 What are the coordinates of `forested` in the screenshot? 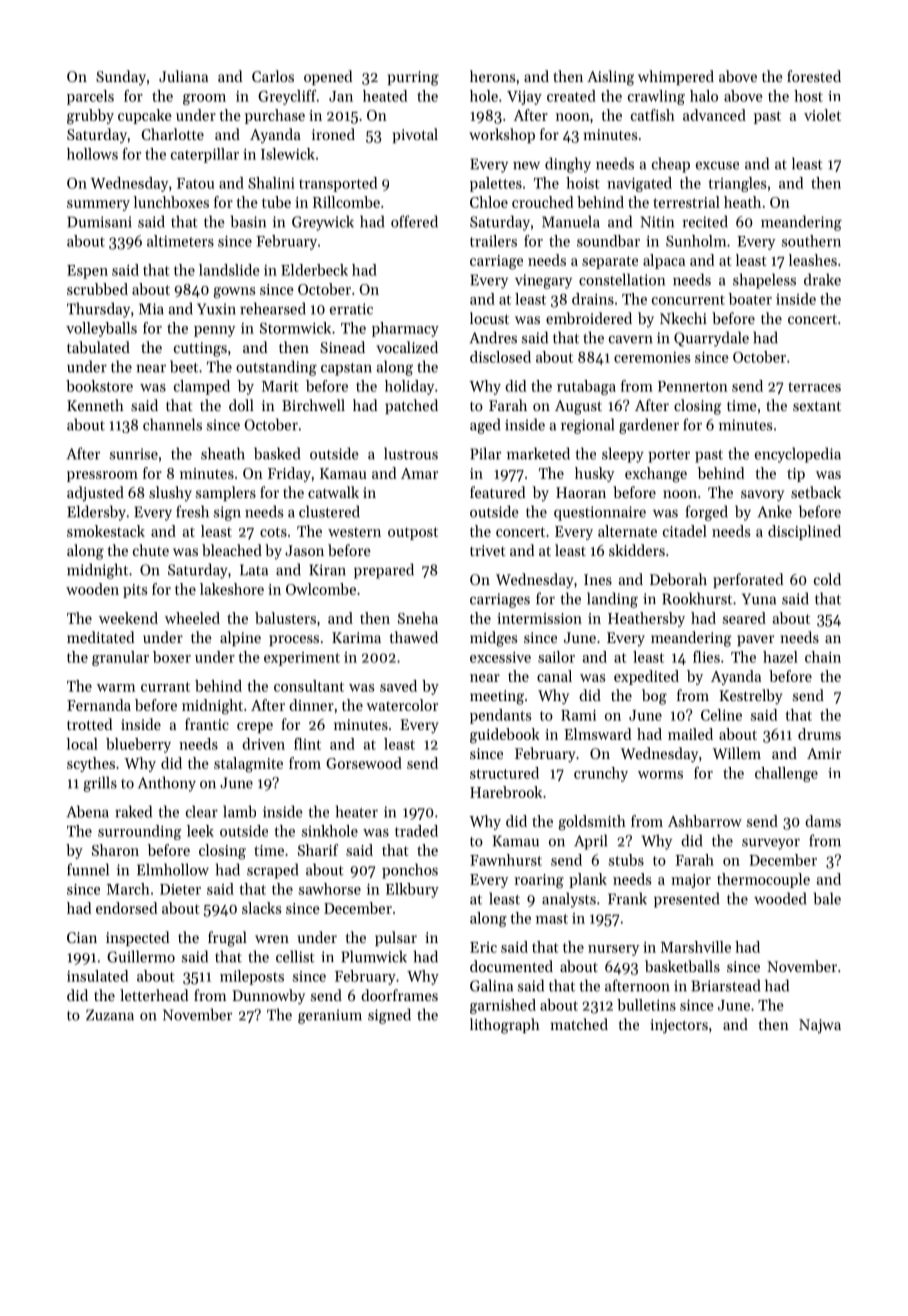 It's located at (814, 76).
